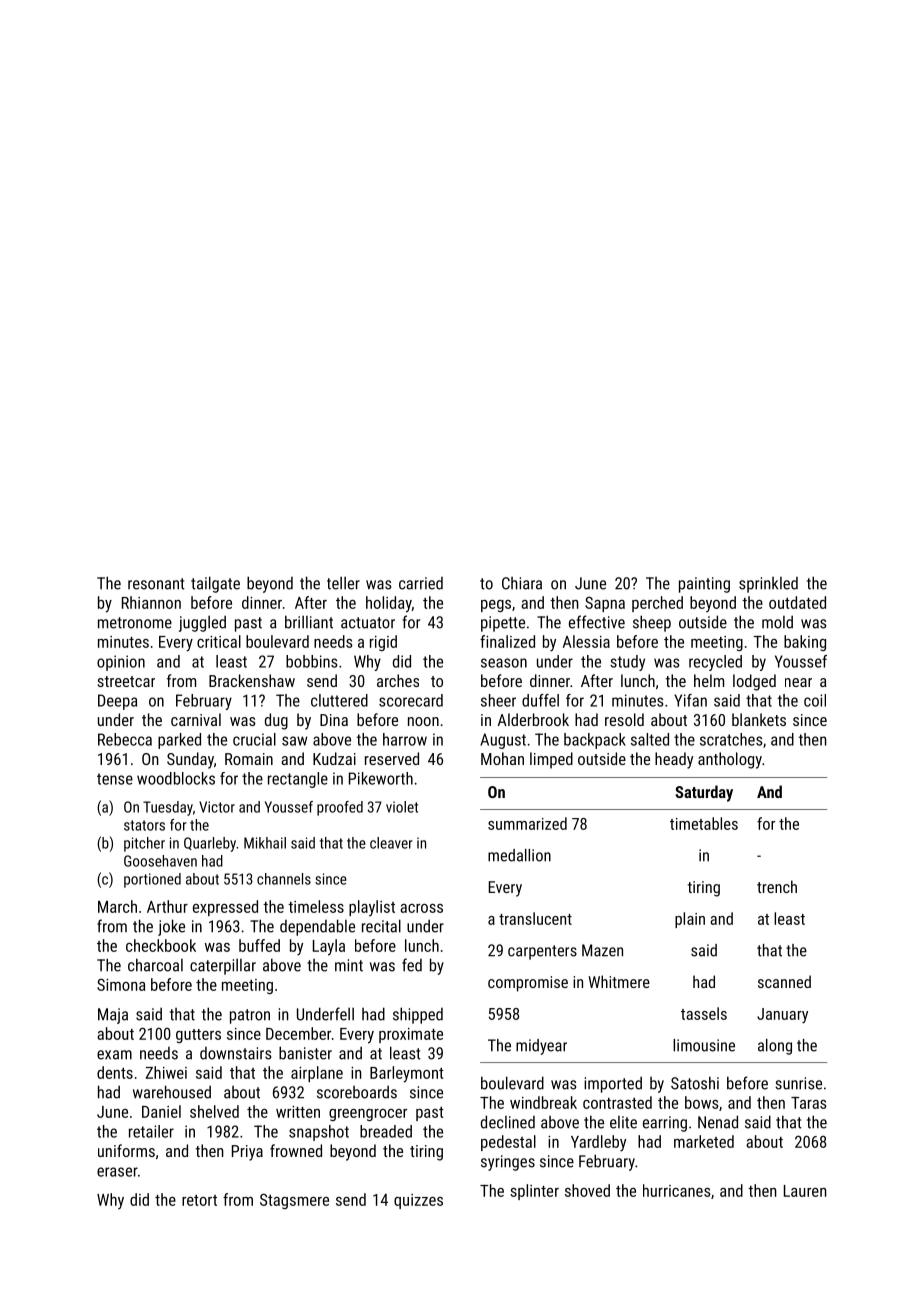 This screenshot has width=924, height=1308. What do you see at coordinates (704, 823) in the screenshot?
I see `timetables` at bounding box center [704, 823].
